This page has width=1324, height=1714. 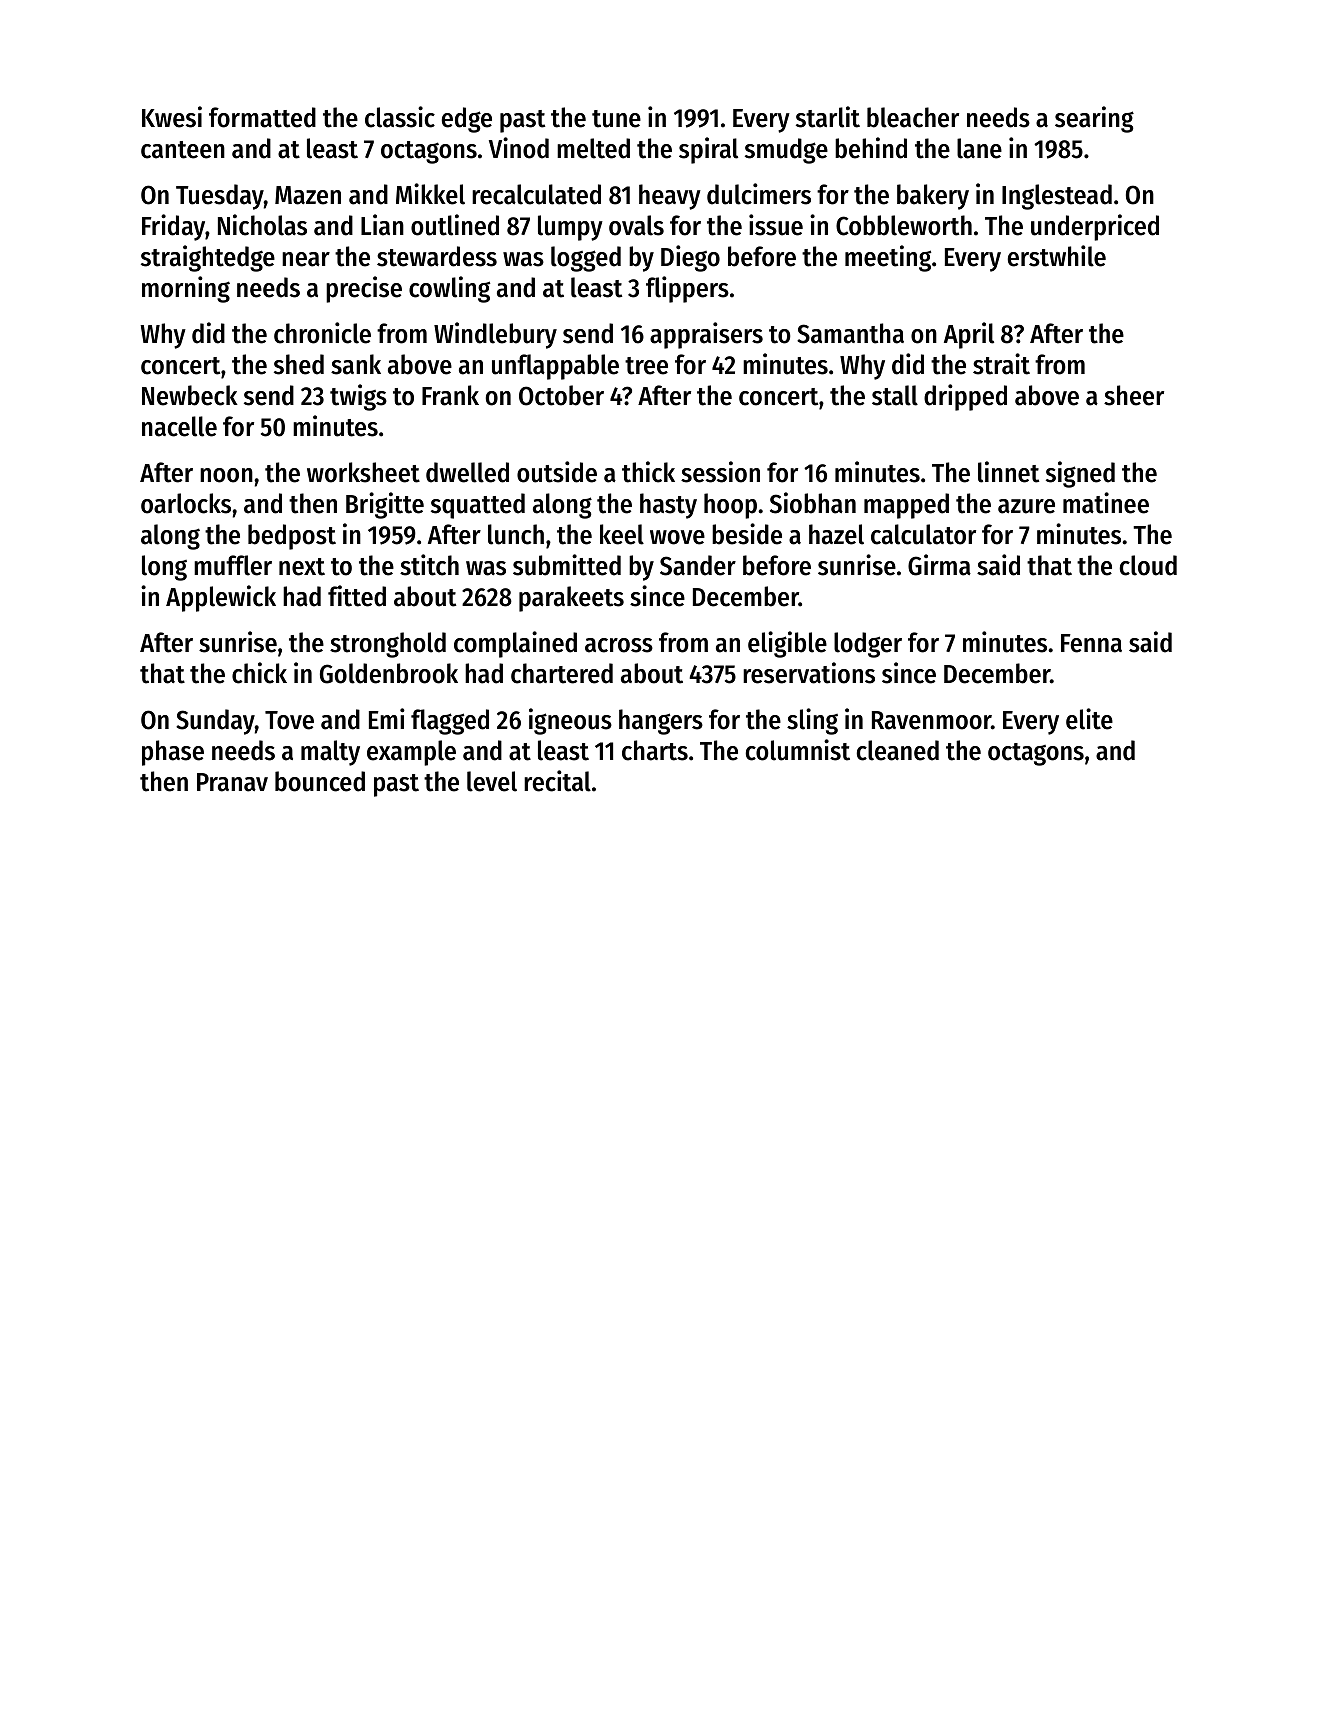 What do you see at coordinates (173, 227) in the page?
I see `Friday` at bounding box center [173, 227].
